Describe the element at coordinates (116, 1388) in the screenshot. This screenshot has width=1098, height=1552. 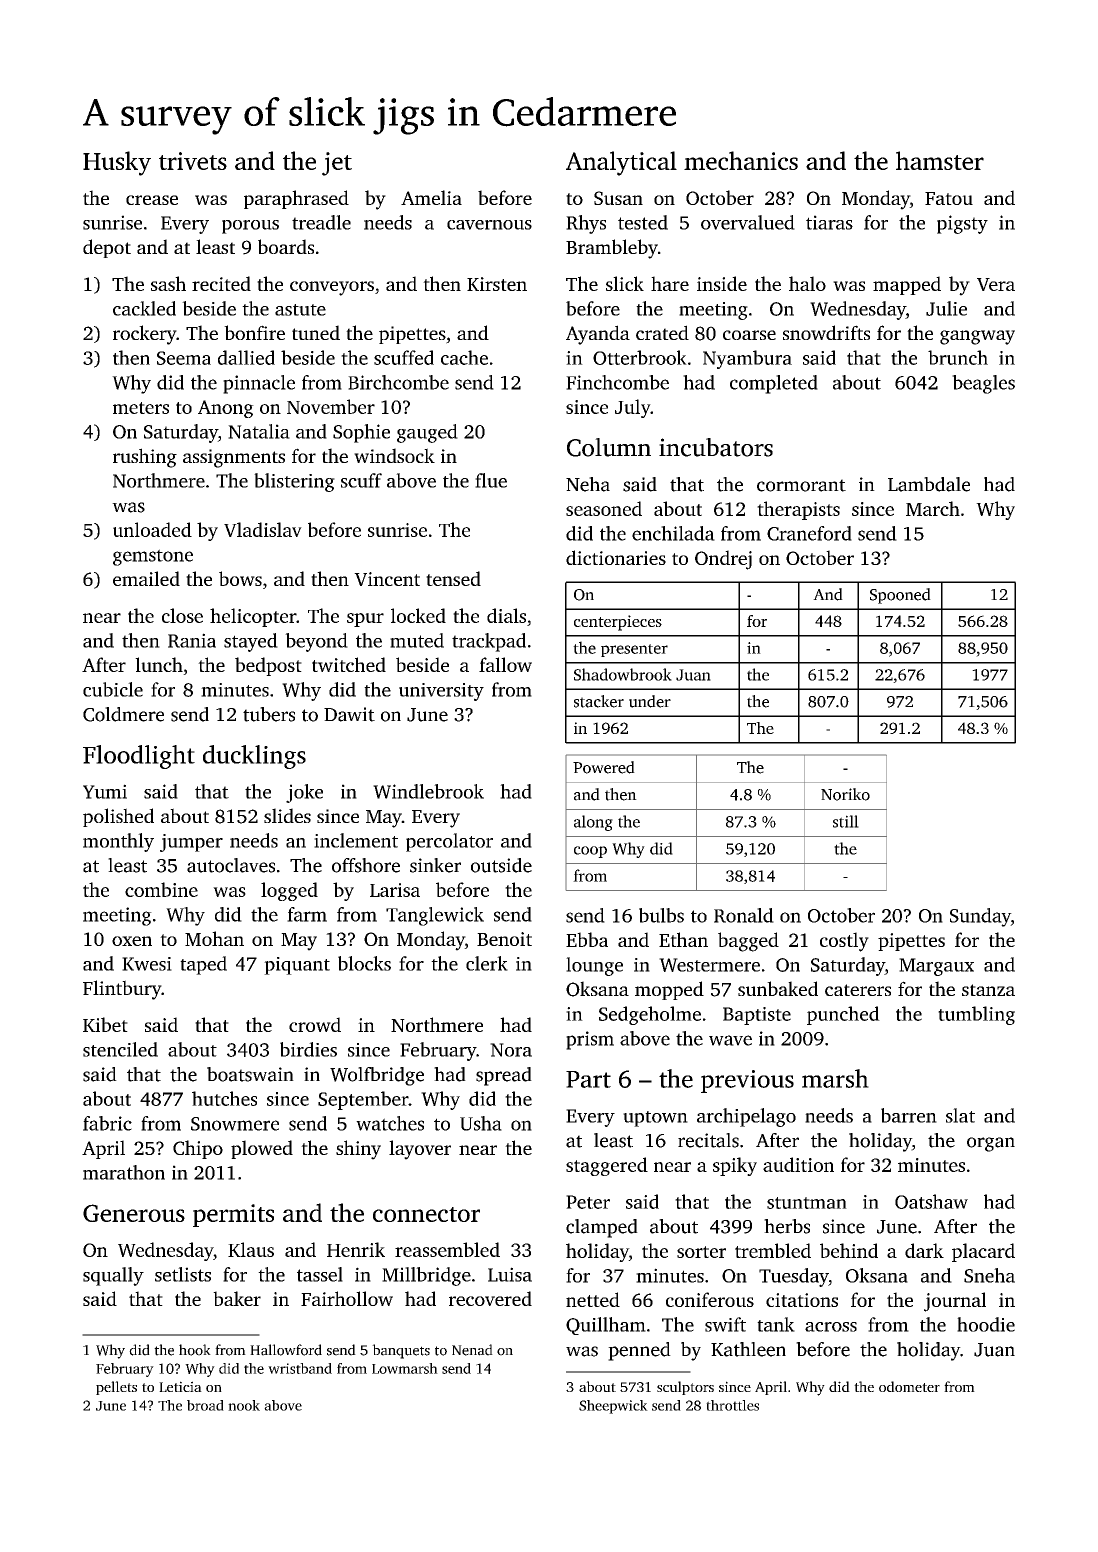
I see `pellets` at that location.
